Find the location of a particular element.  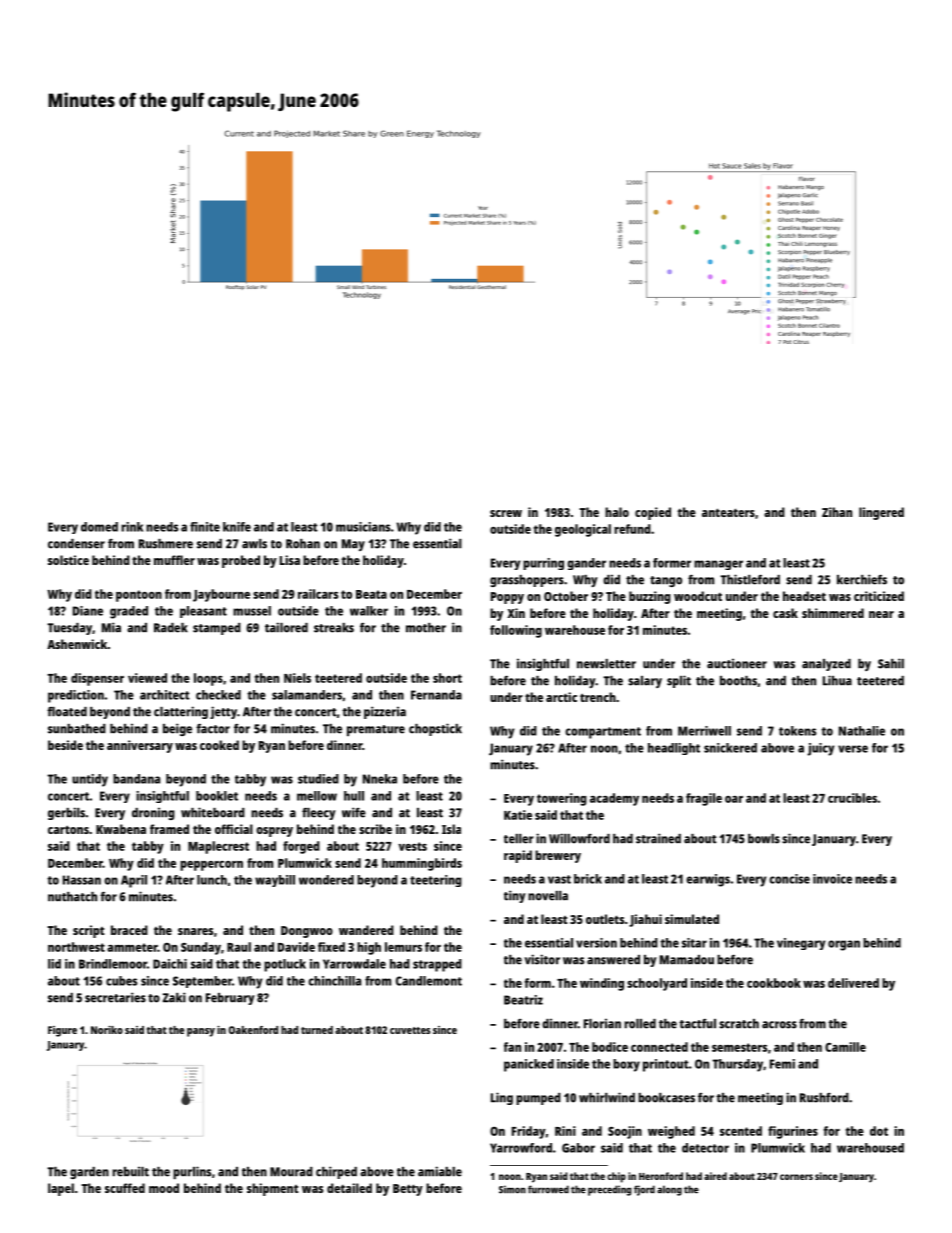

near is located at coordinates (881, 614).
